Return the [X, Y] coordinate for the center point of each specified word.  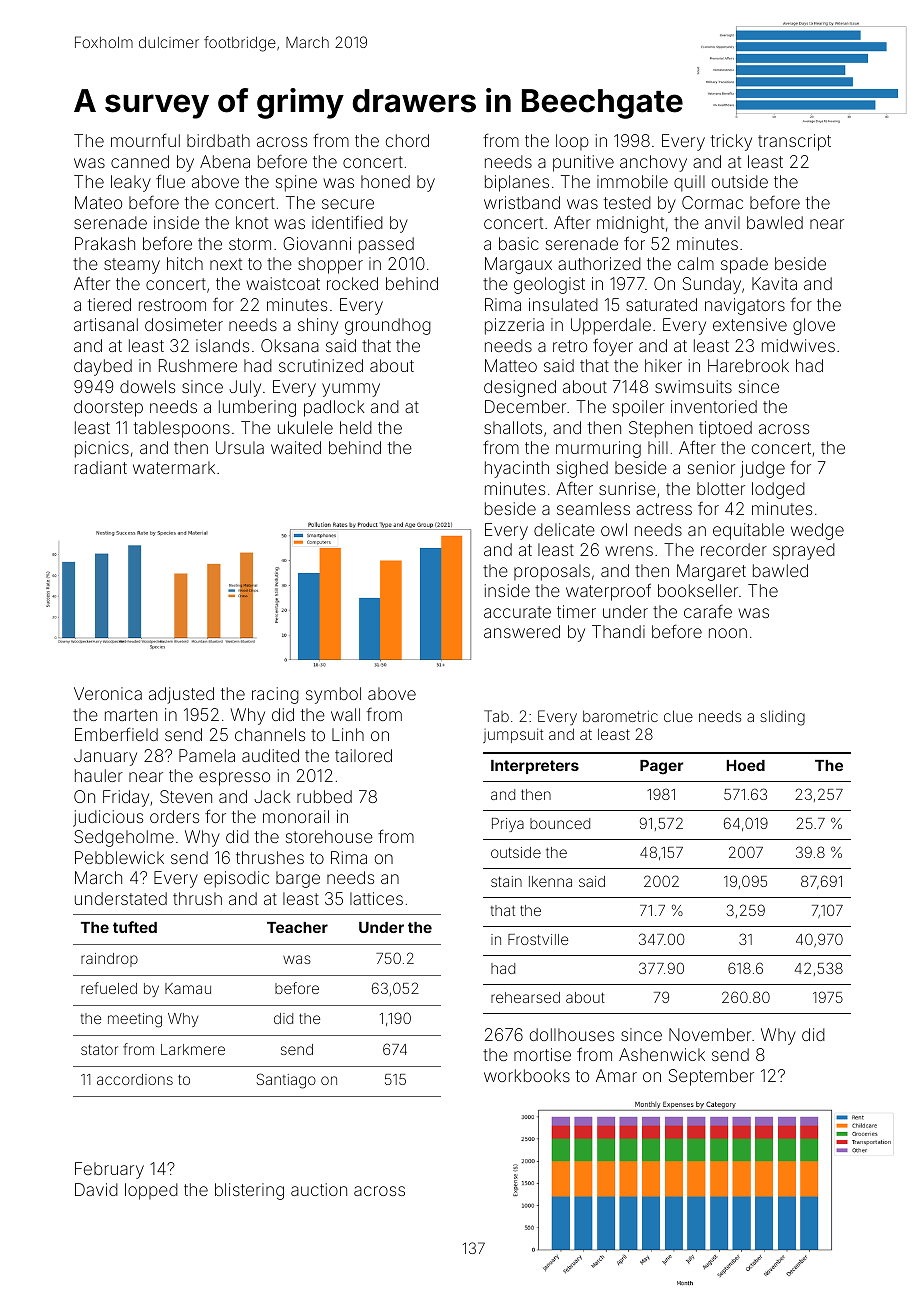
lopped [151, 1191]
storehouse [329, 836]
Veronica [108, 693]
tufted [135, 927]
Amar [616, 1075]
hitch [185, 263]
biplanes [517, 183]
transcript [794, 142]
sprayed [804, 551]
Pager [661, 767]
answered [522, 631]
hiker [663, 365]
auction [319, 1189]
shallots [513, 427]
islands [222, 345]
